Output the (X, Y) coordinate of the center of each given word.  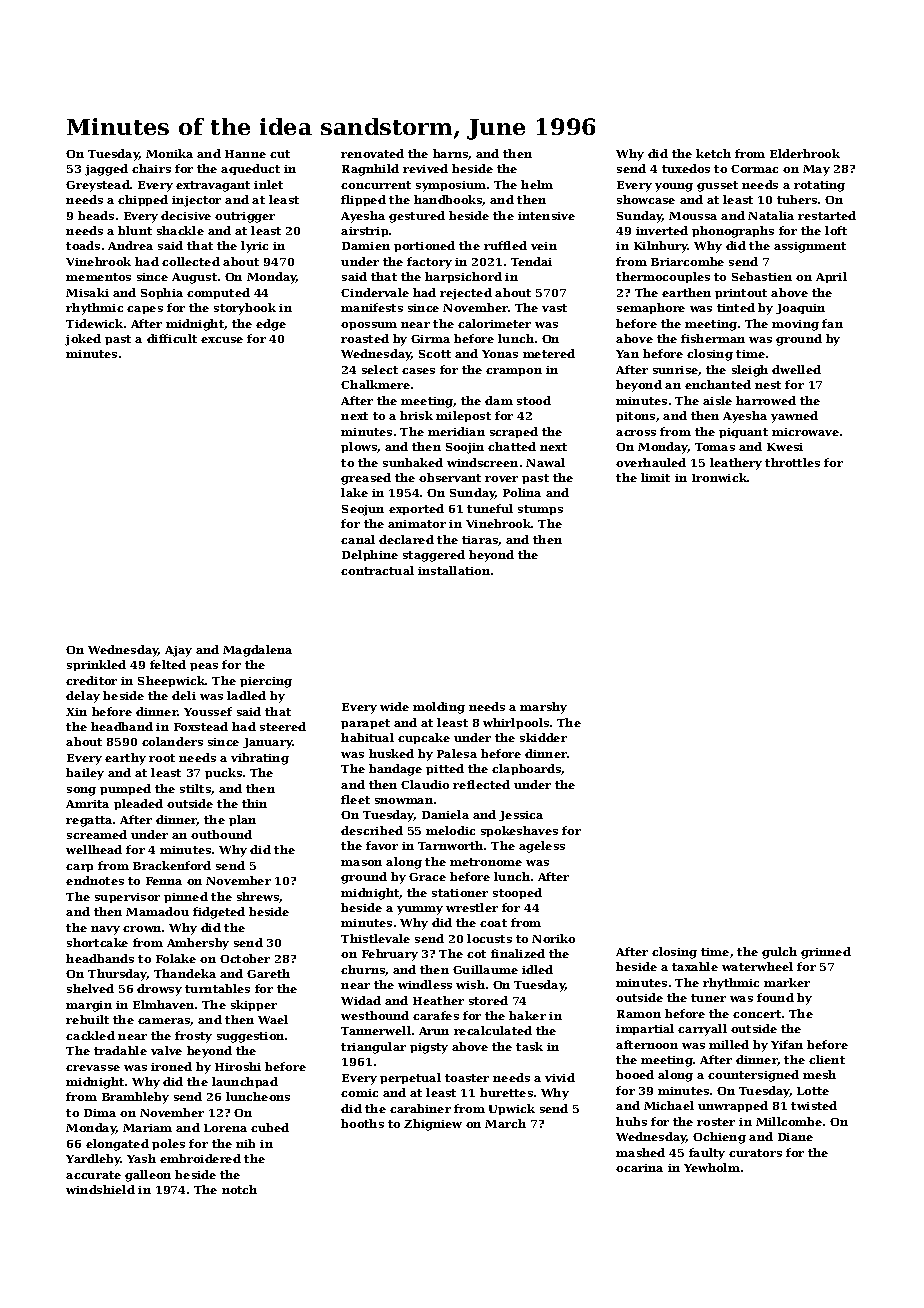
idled (537, 969)
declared (406, 539)
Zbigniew (433, 1125)
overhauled (651, 462)
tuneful (490, 508)
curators (755, 1153)
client (827, 1059)
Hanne (245, 154)
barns (450, 153)
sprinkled (96, 665)
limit (655, 477)
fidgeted (219, 913)
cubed (270, 1127)
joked (83, 340)
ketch (713, 153)
